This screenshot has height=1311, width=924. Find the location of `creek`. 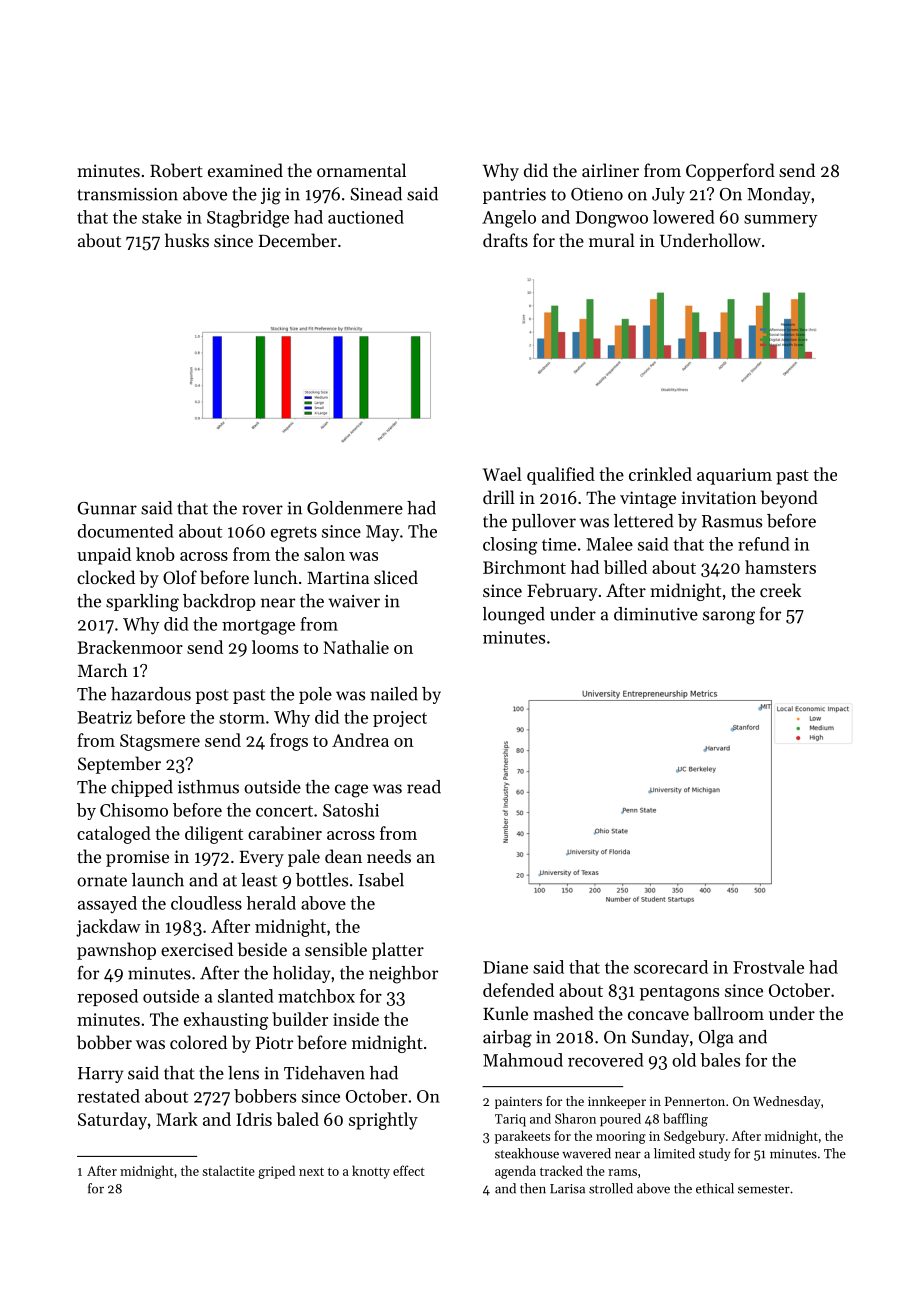

creek is located at coordinates (780, 590).
